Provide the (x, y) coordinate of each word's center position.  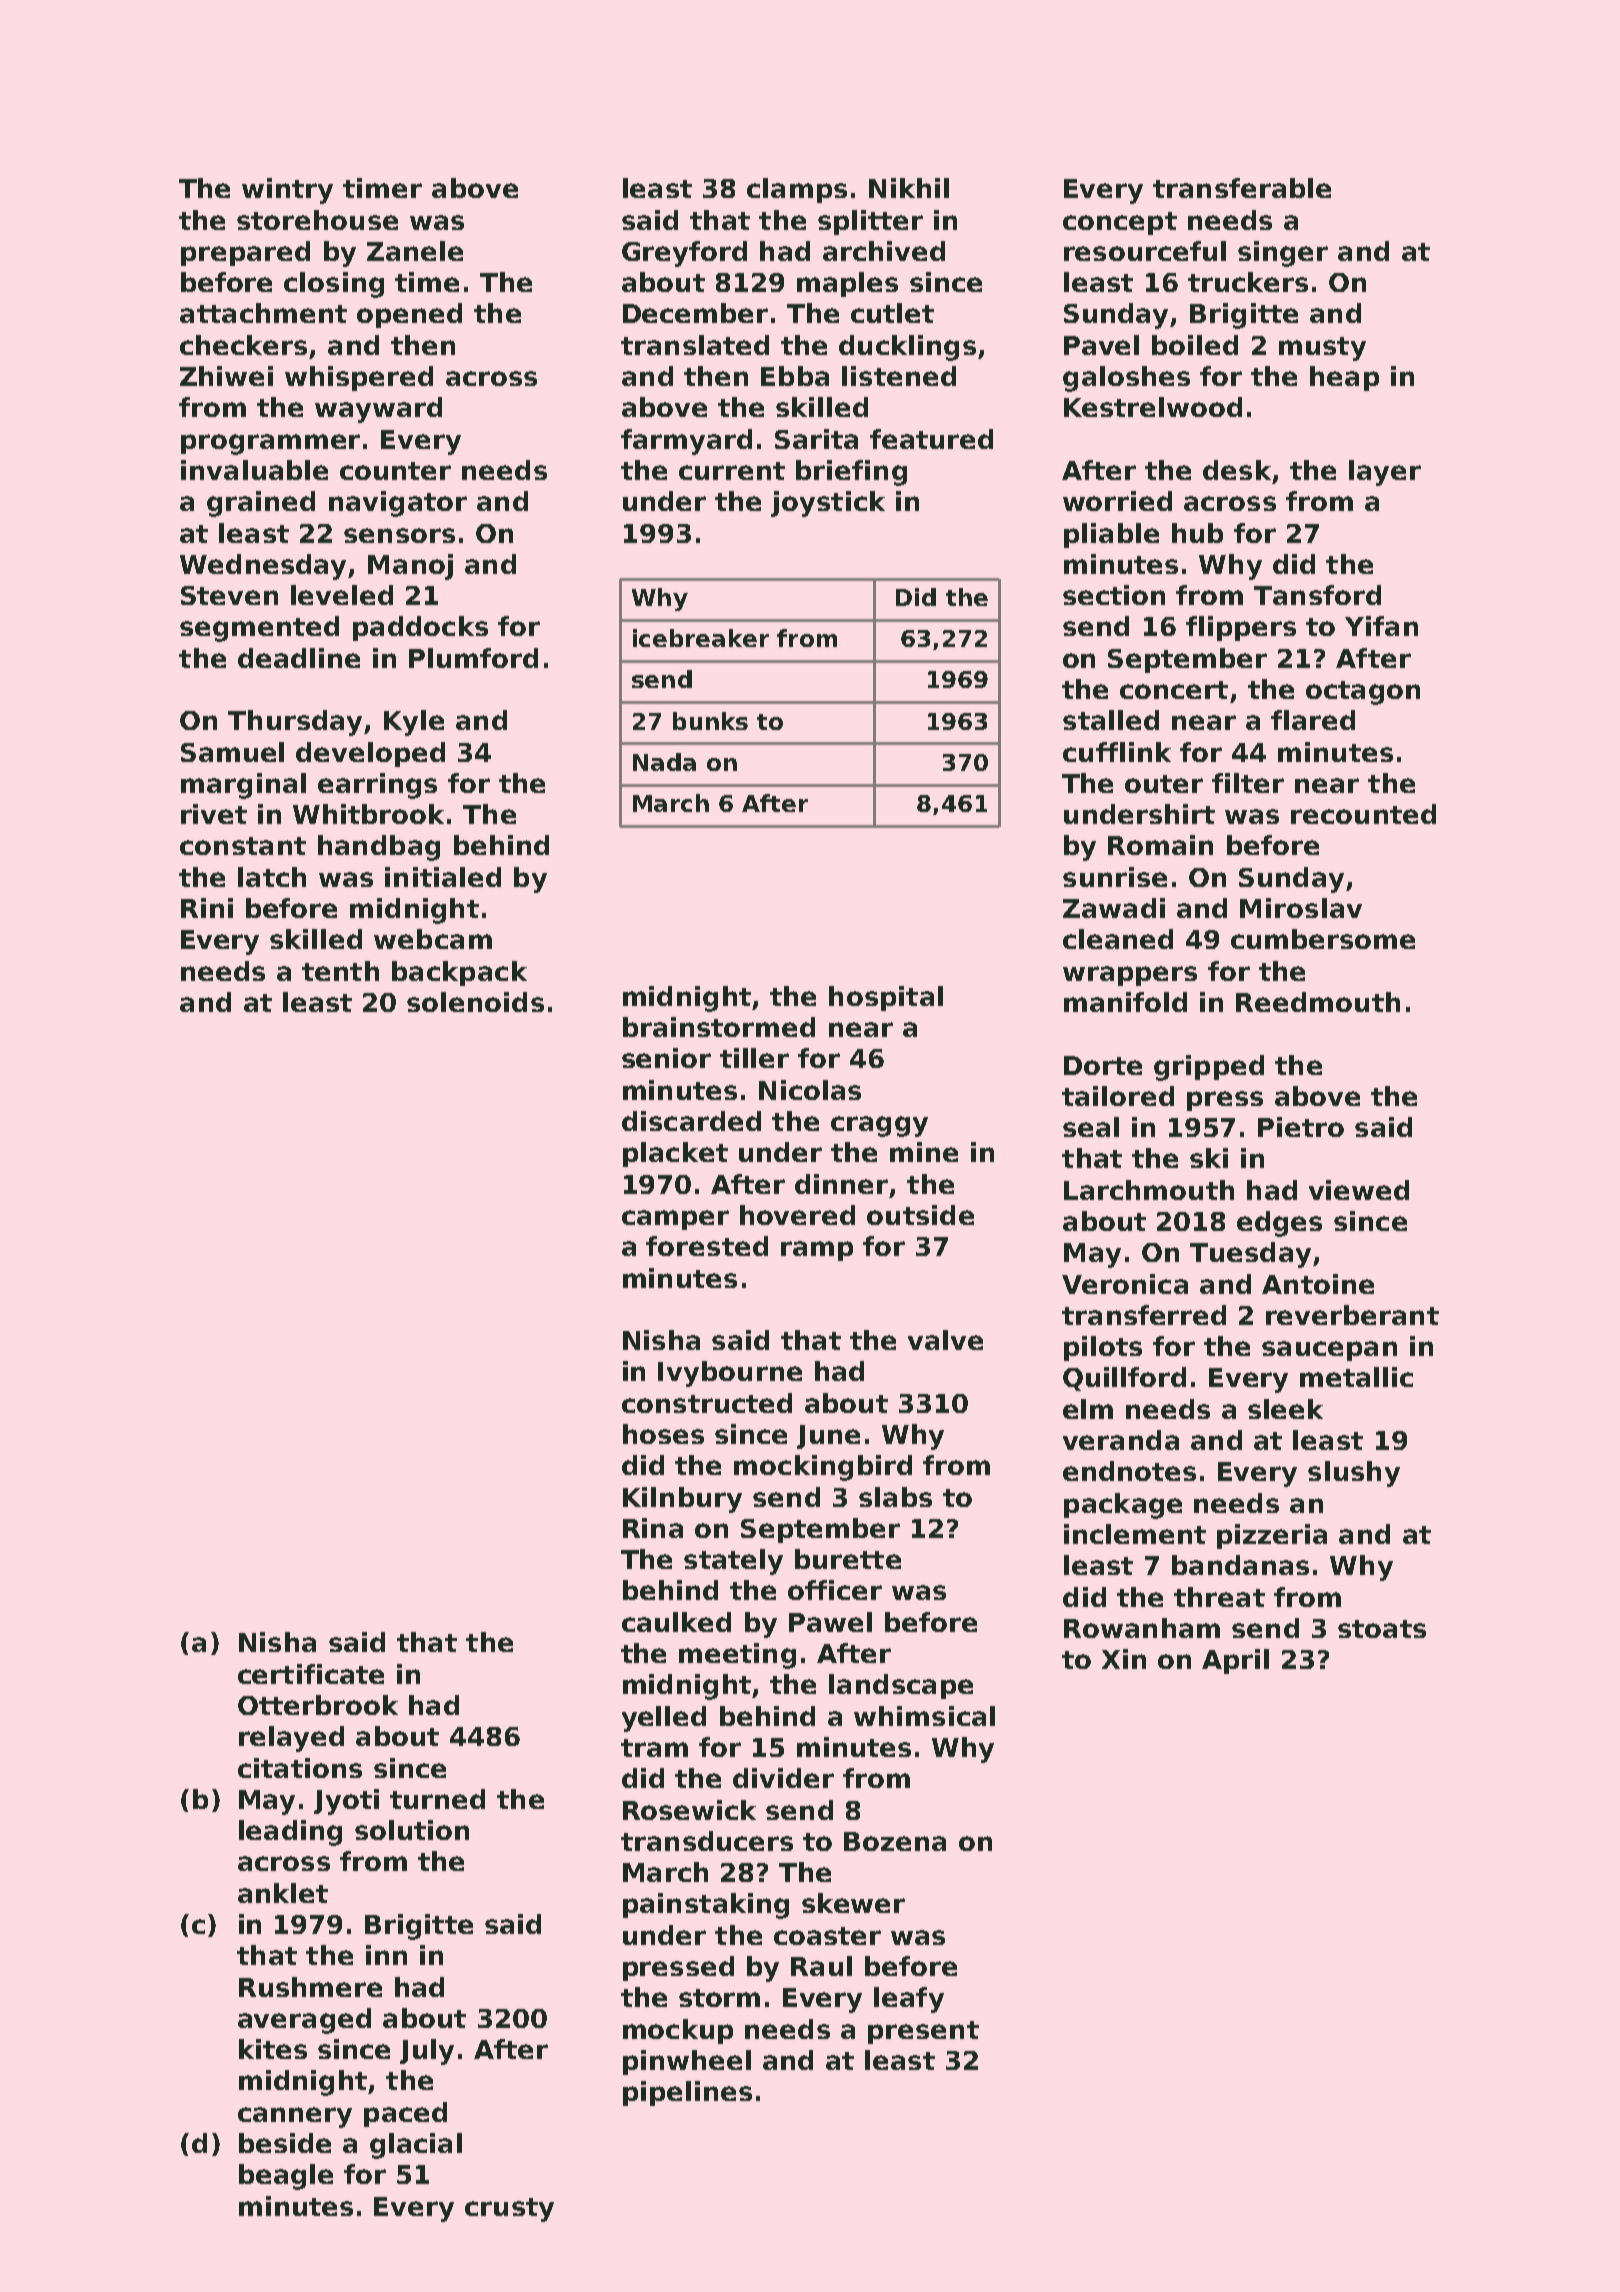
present (923, 2032)
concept (1120, 223)
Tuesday (1250, 1255)
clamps (797, 190)
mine (924, 1152)
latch (272, 877)
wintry (287, 191)
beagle (286, 2177)
